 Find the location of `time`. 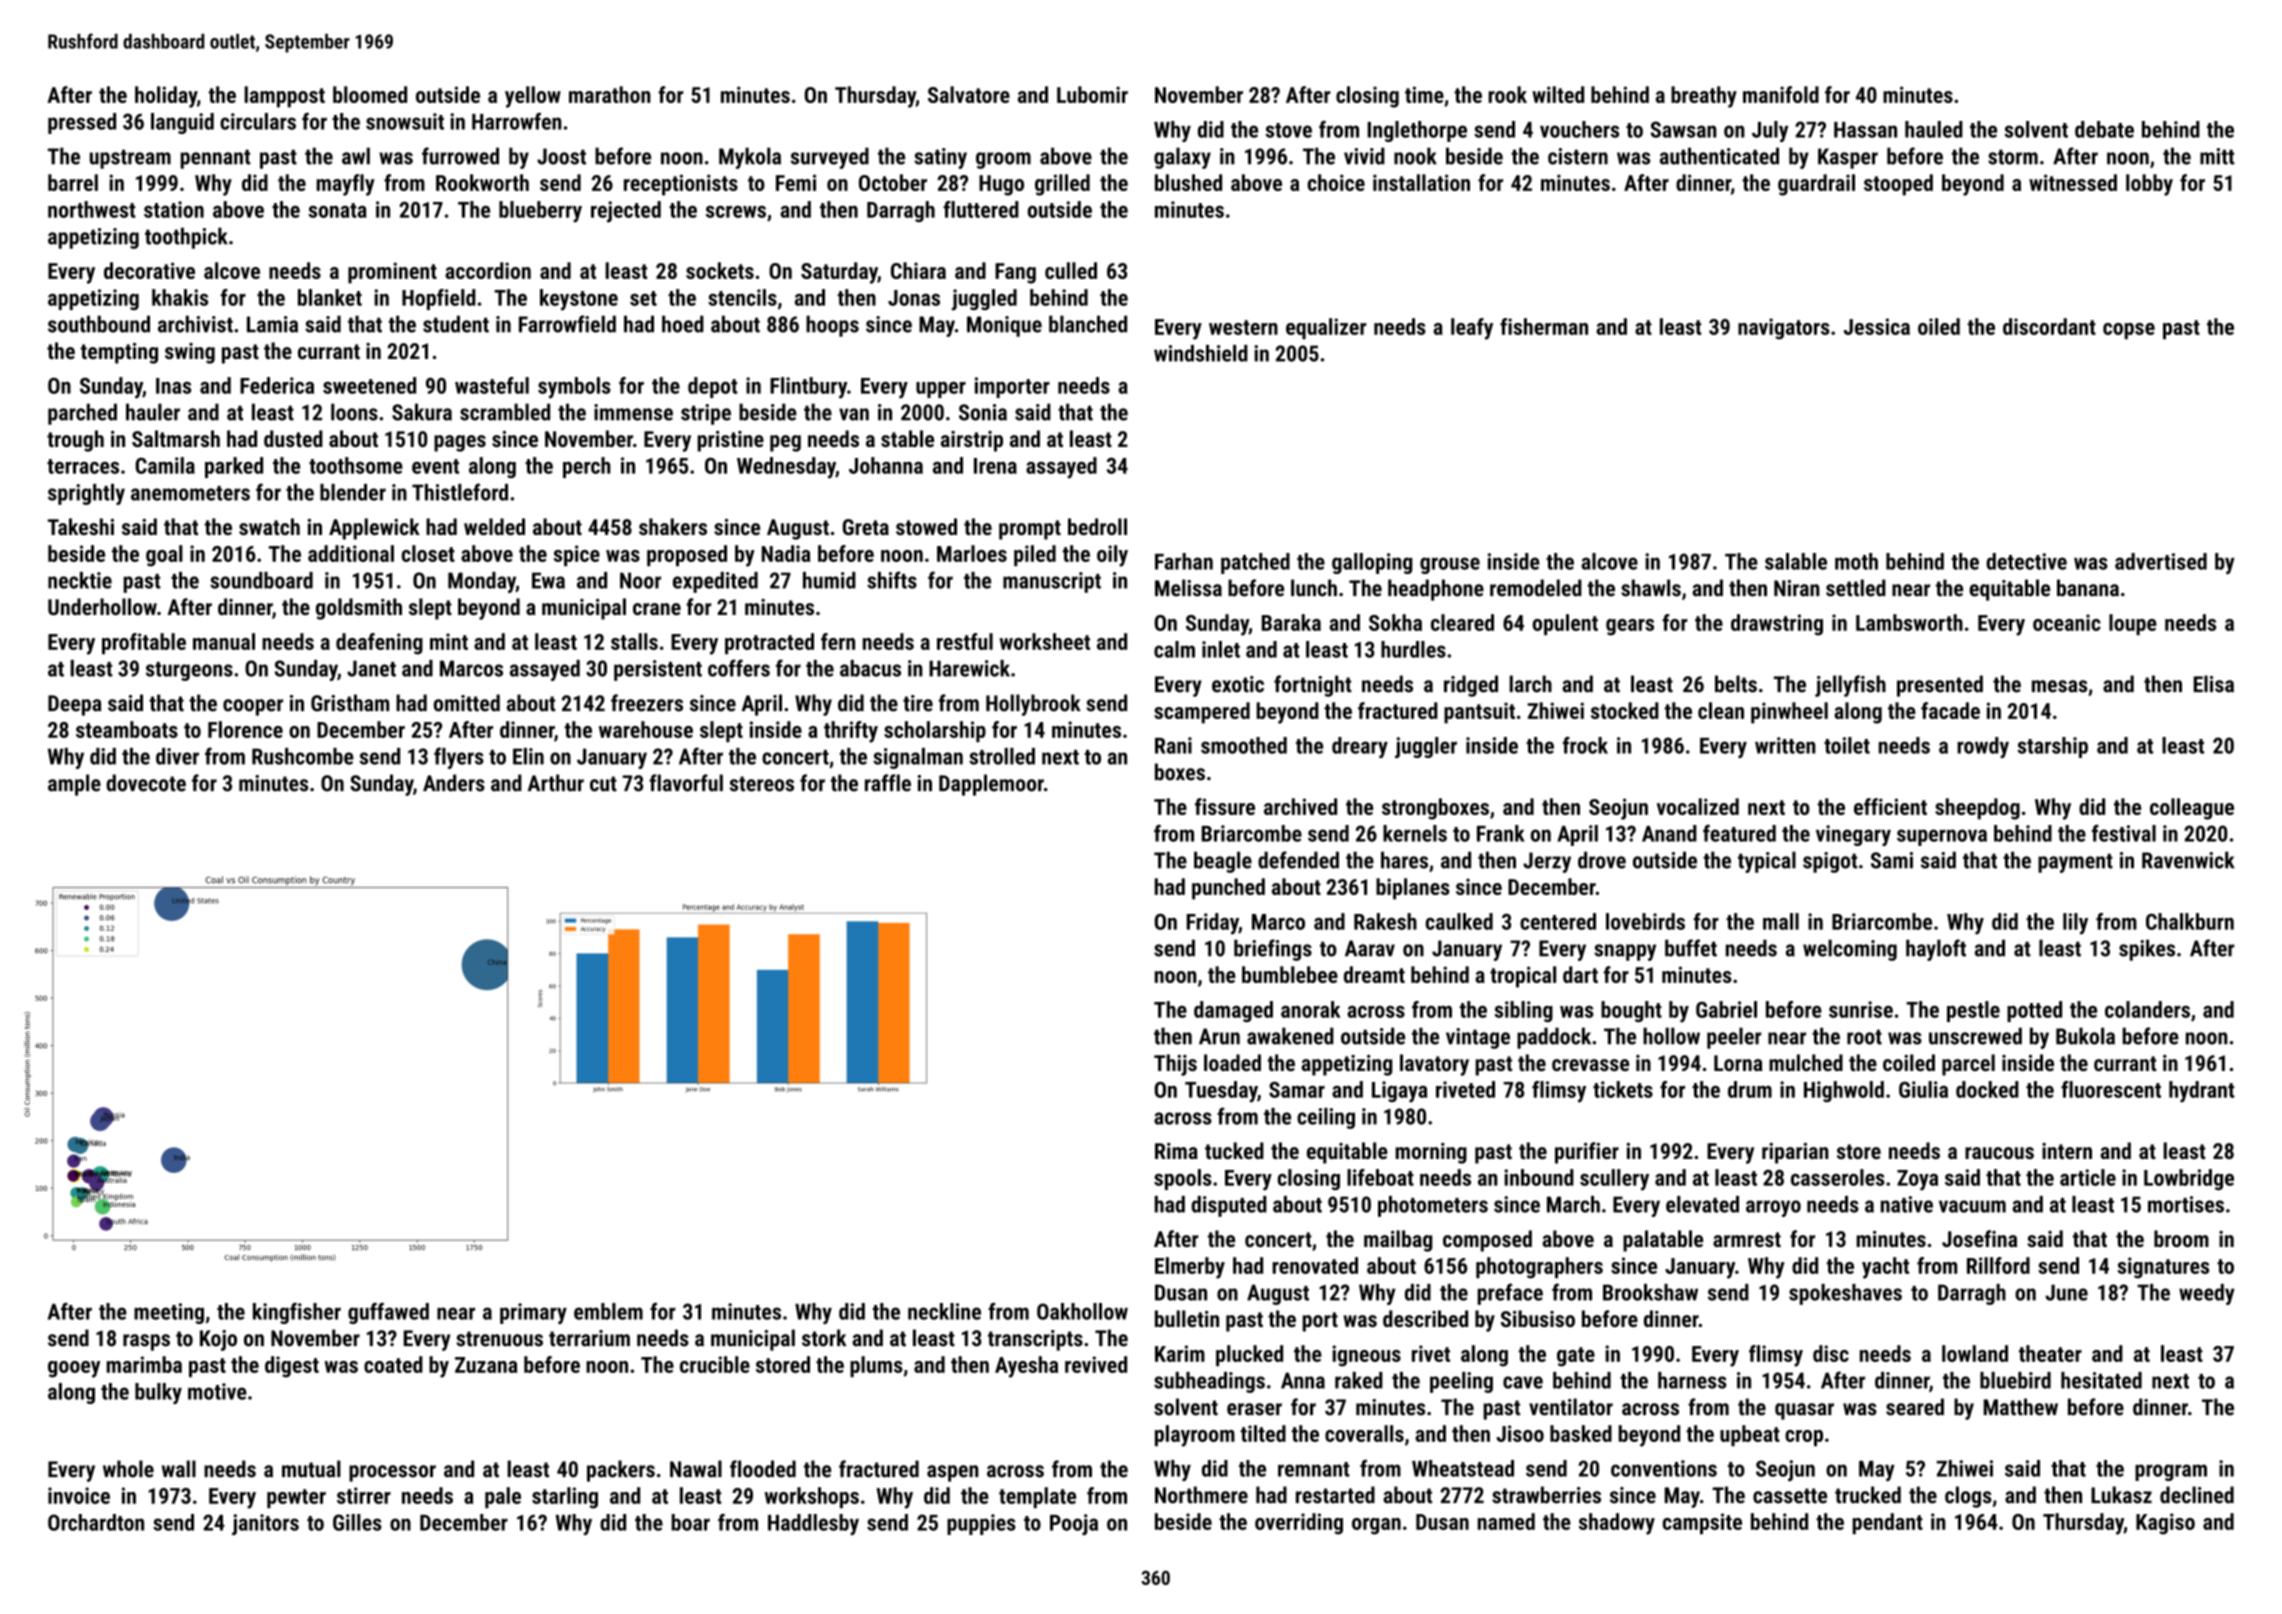

time is located at coordinates (1424, 94).
